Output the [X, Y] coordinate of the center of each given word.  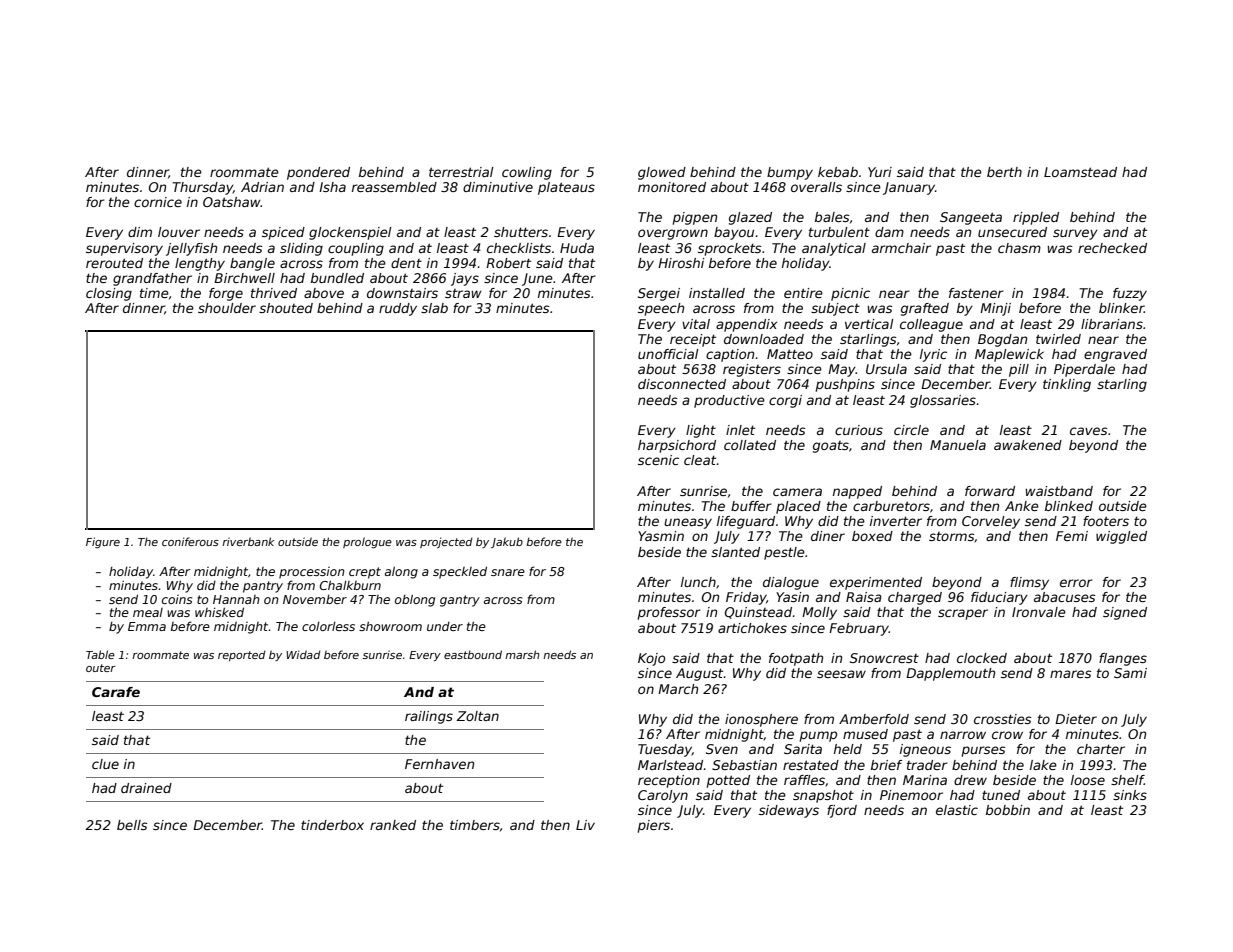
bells [132, 825]
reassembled [394, 187]
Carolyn [663, 796]
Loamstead [1080, 172]
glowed [662, 173]
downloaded [764, 339]
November [315, 599]
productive [729, 401]
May [842, 370]
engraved [1115, 355]
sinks [1130, 795]
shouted [286, 308]
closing [109, 294]
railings [429, 717]
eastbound [473, 654]
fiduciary [999, 598]
